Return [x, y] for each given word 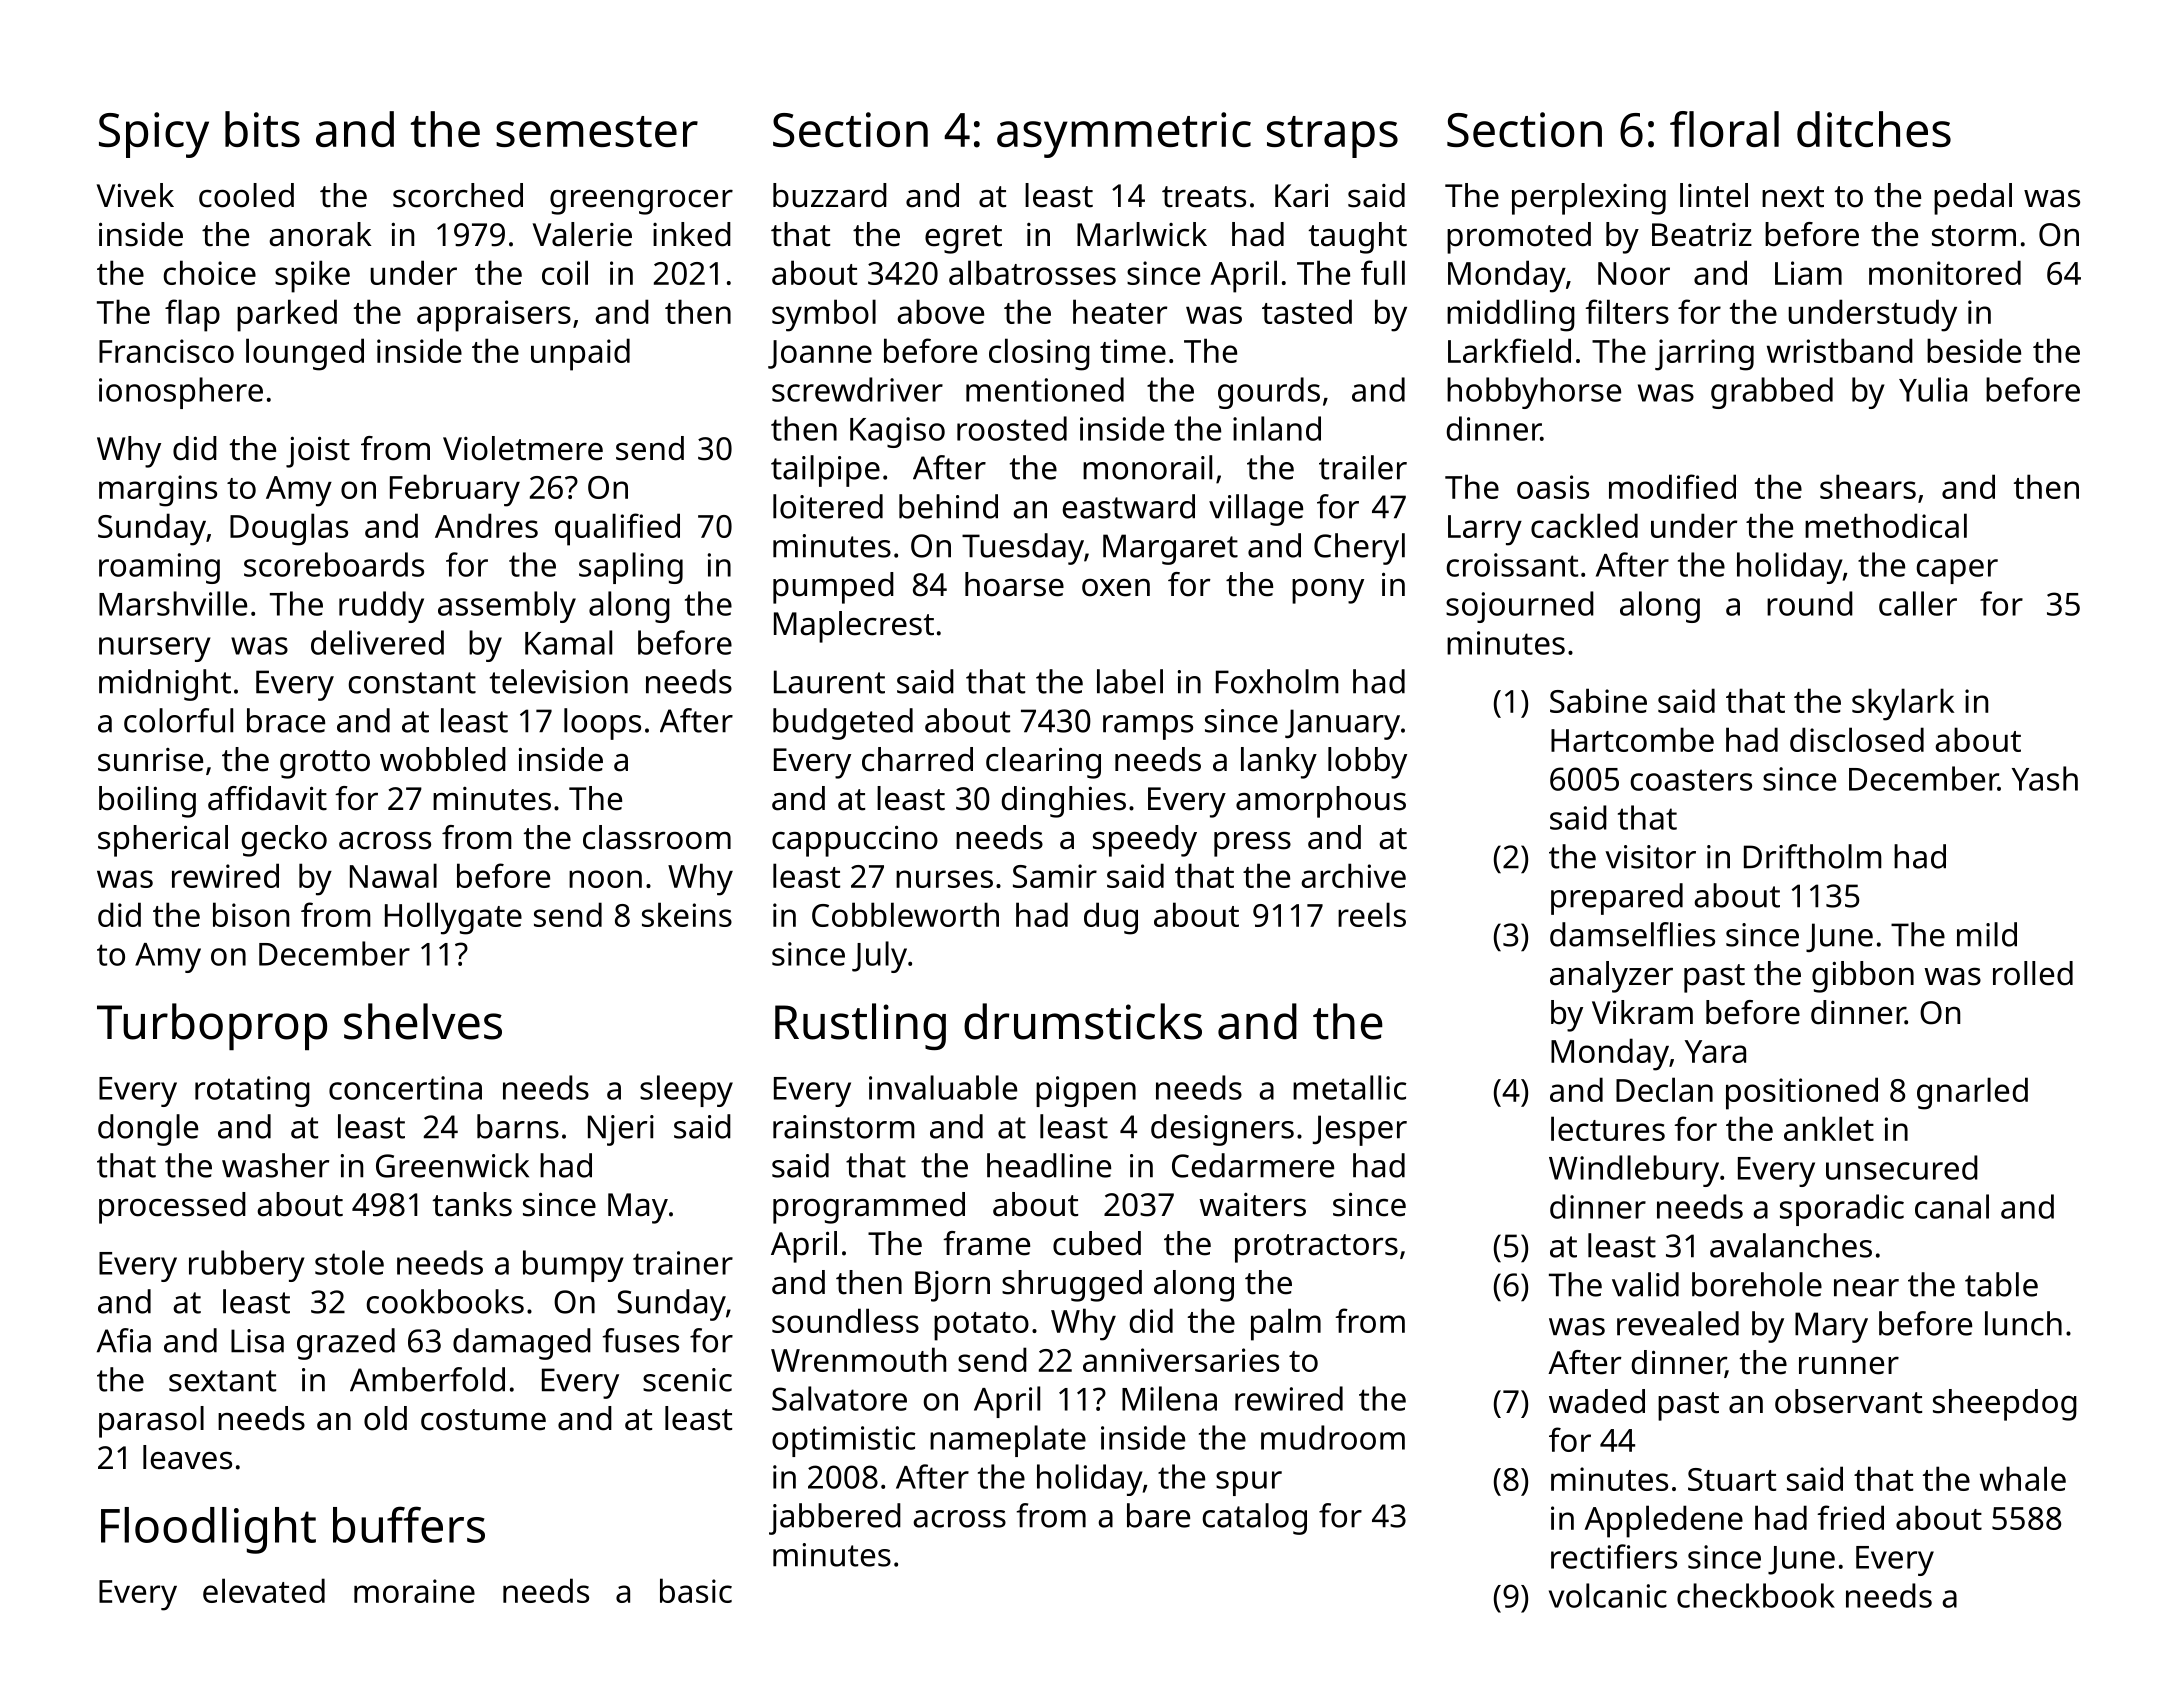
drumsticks [1083, 1021]
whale [2023, 1478]
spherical [163, 841]
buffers [409, 1524]
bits [262, 129]
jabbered [835, 1519]
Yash [2045, 778]
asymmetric [1124, 135]
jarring [1704, 355]
